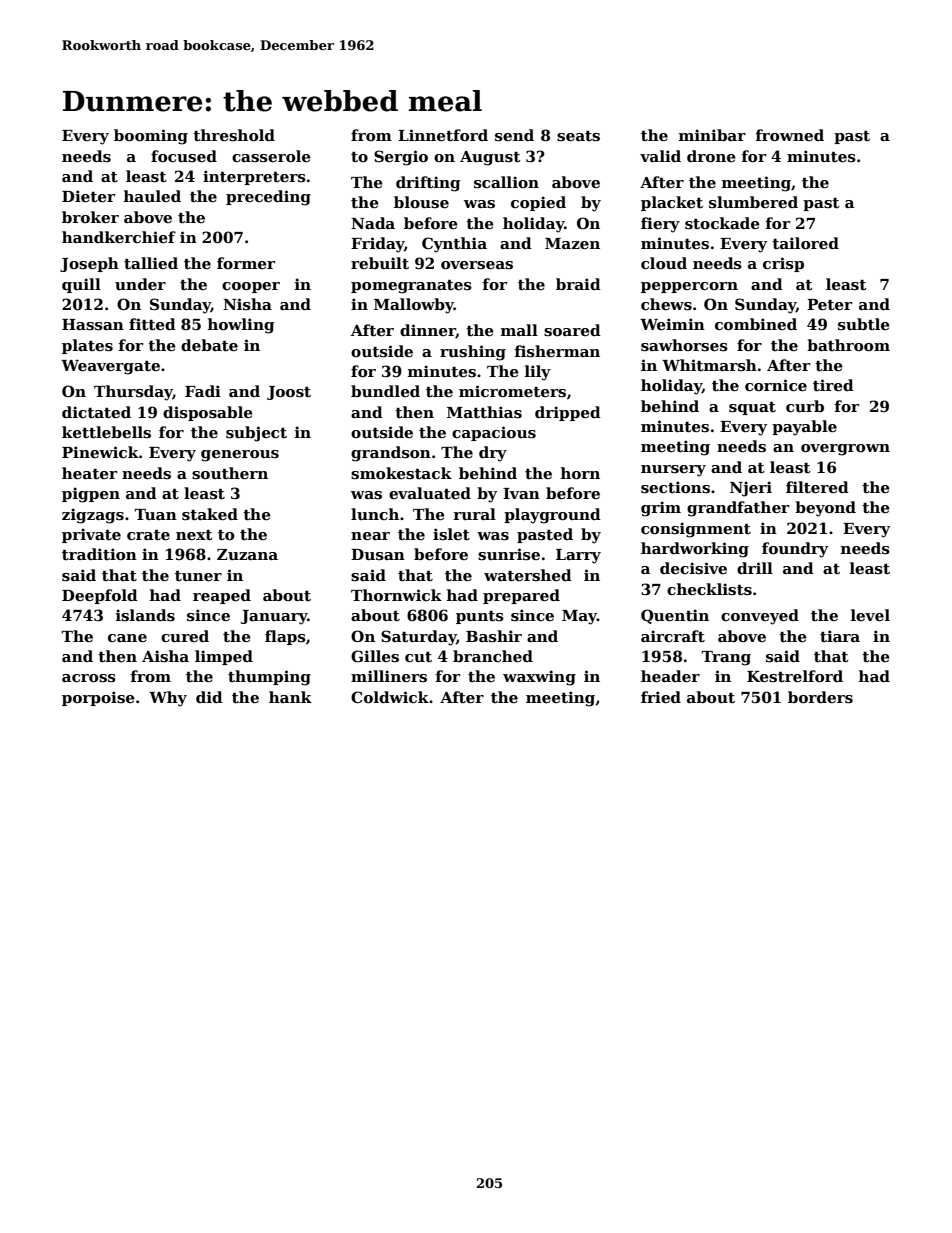 The height and width of the screenshot is (1233, 952). I want to click on header, so click(670, 676).
